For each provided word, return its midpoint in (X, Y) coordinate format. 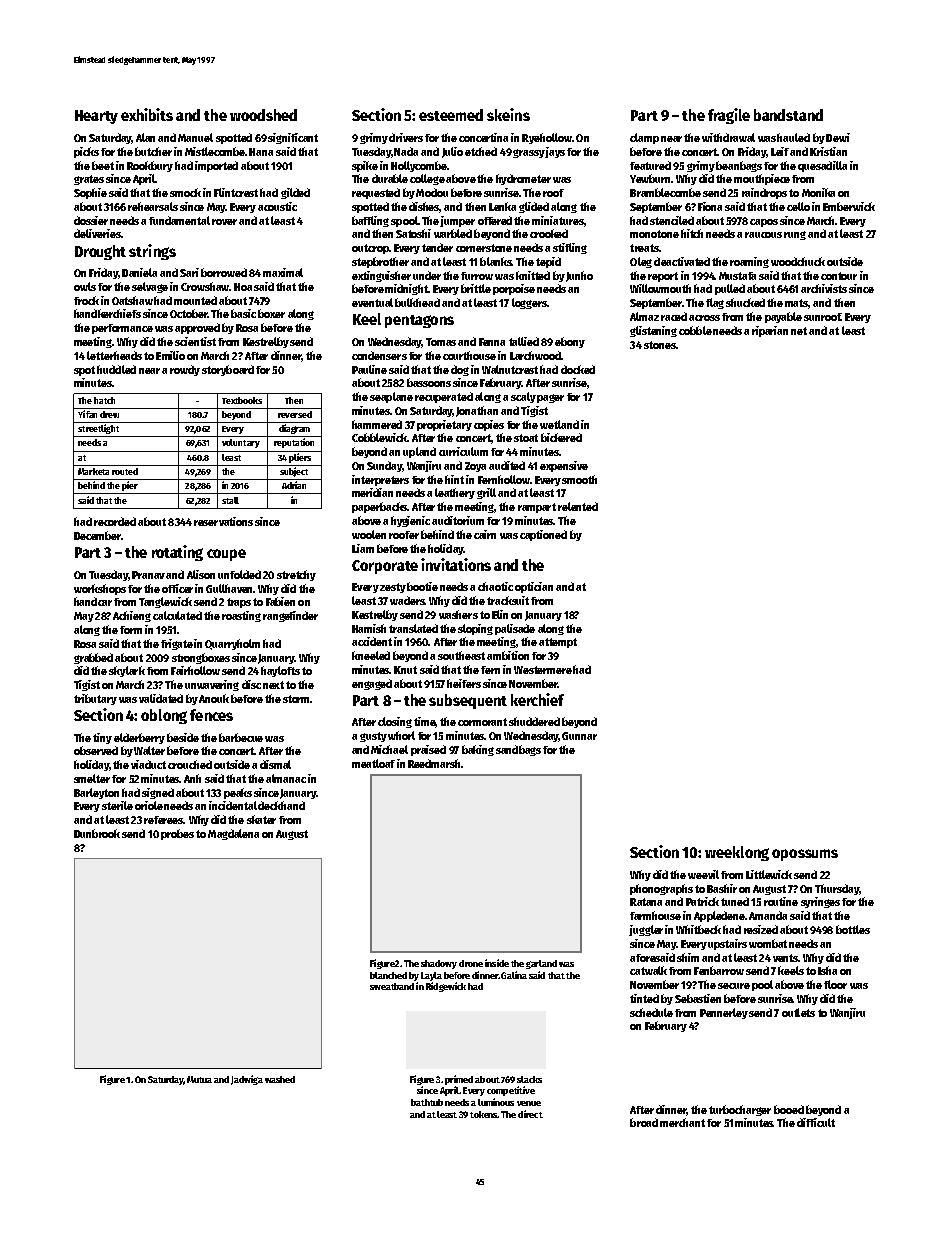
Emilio (170, 355)
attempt (558, 643)
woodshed (263, 115)
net (799, 331)
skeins (508, 114)
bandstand (788, 115)
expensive (564, 466)
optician (534, 587)
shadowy (439, 964)
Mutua (199, 1079)
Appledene (719, 916)
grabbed (93, 658)
